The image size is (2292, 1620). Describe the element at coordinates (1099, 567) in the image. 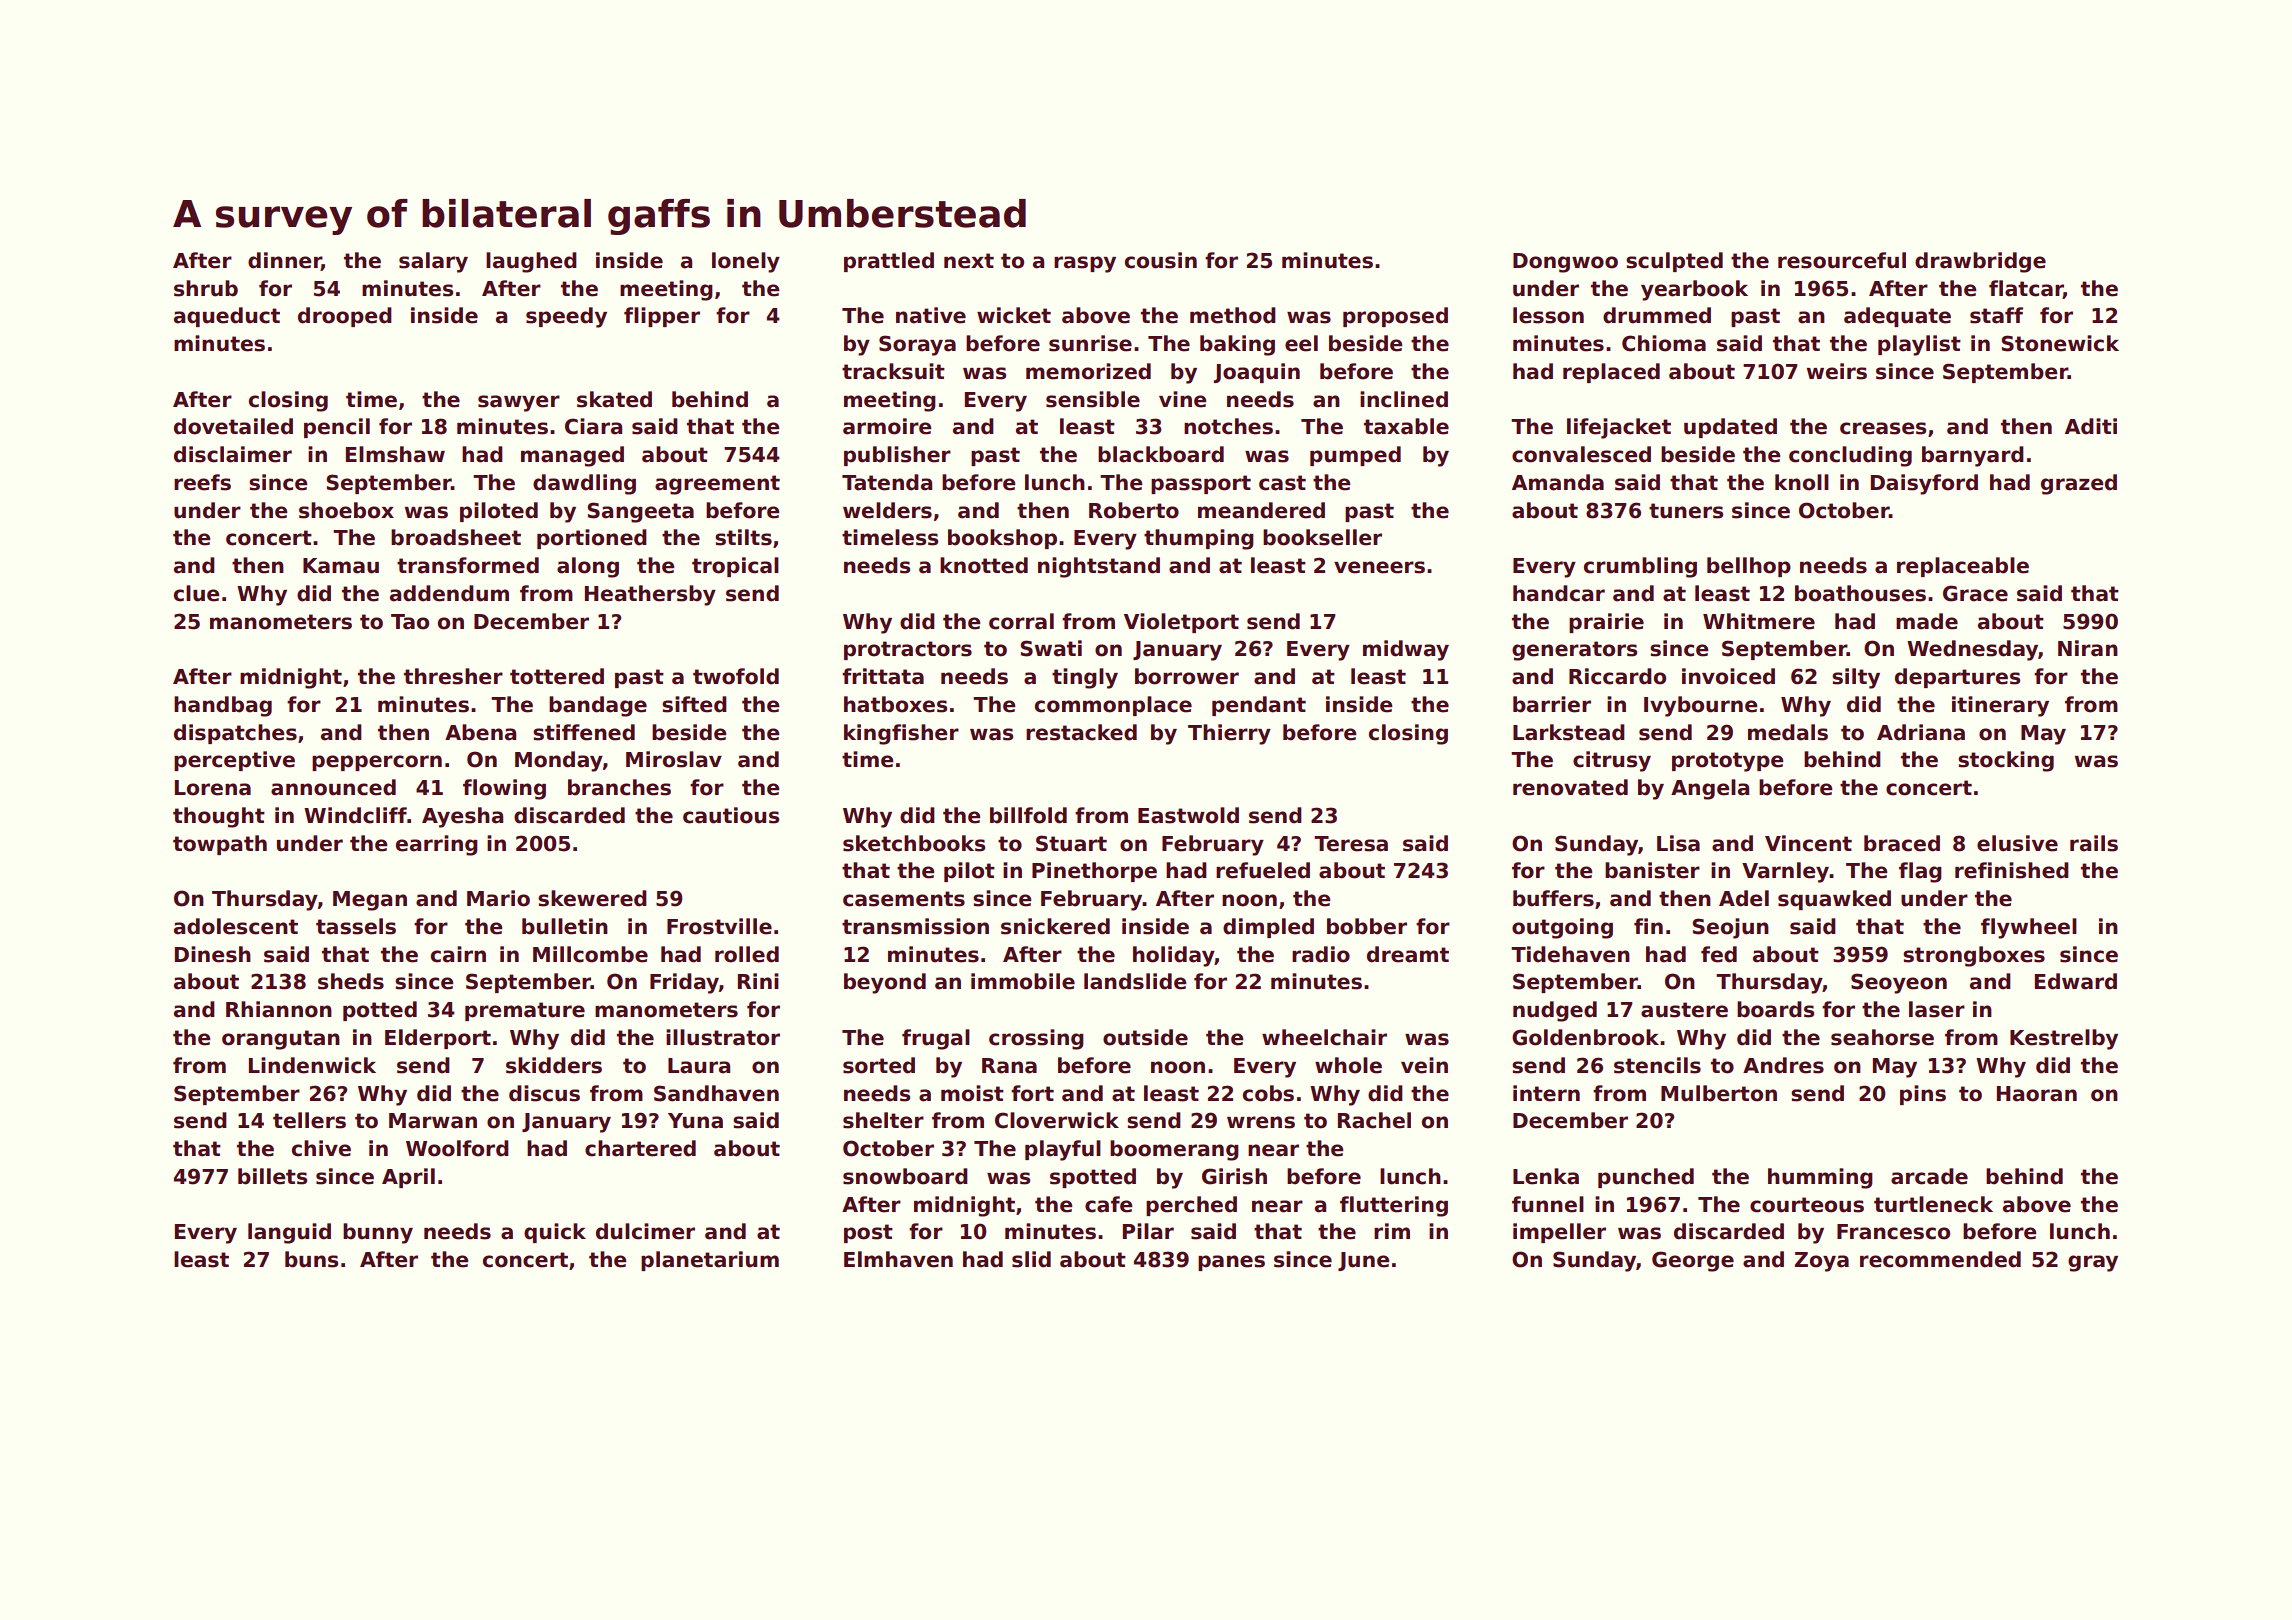

I see `nightstand` at that location.
